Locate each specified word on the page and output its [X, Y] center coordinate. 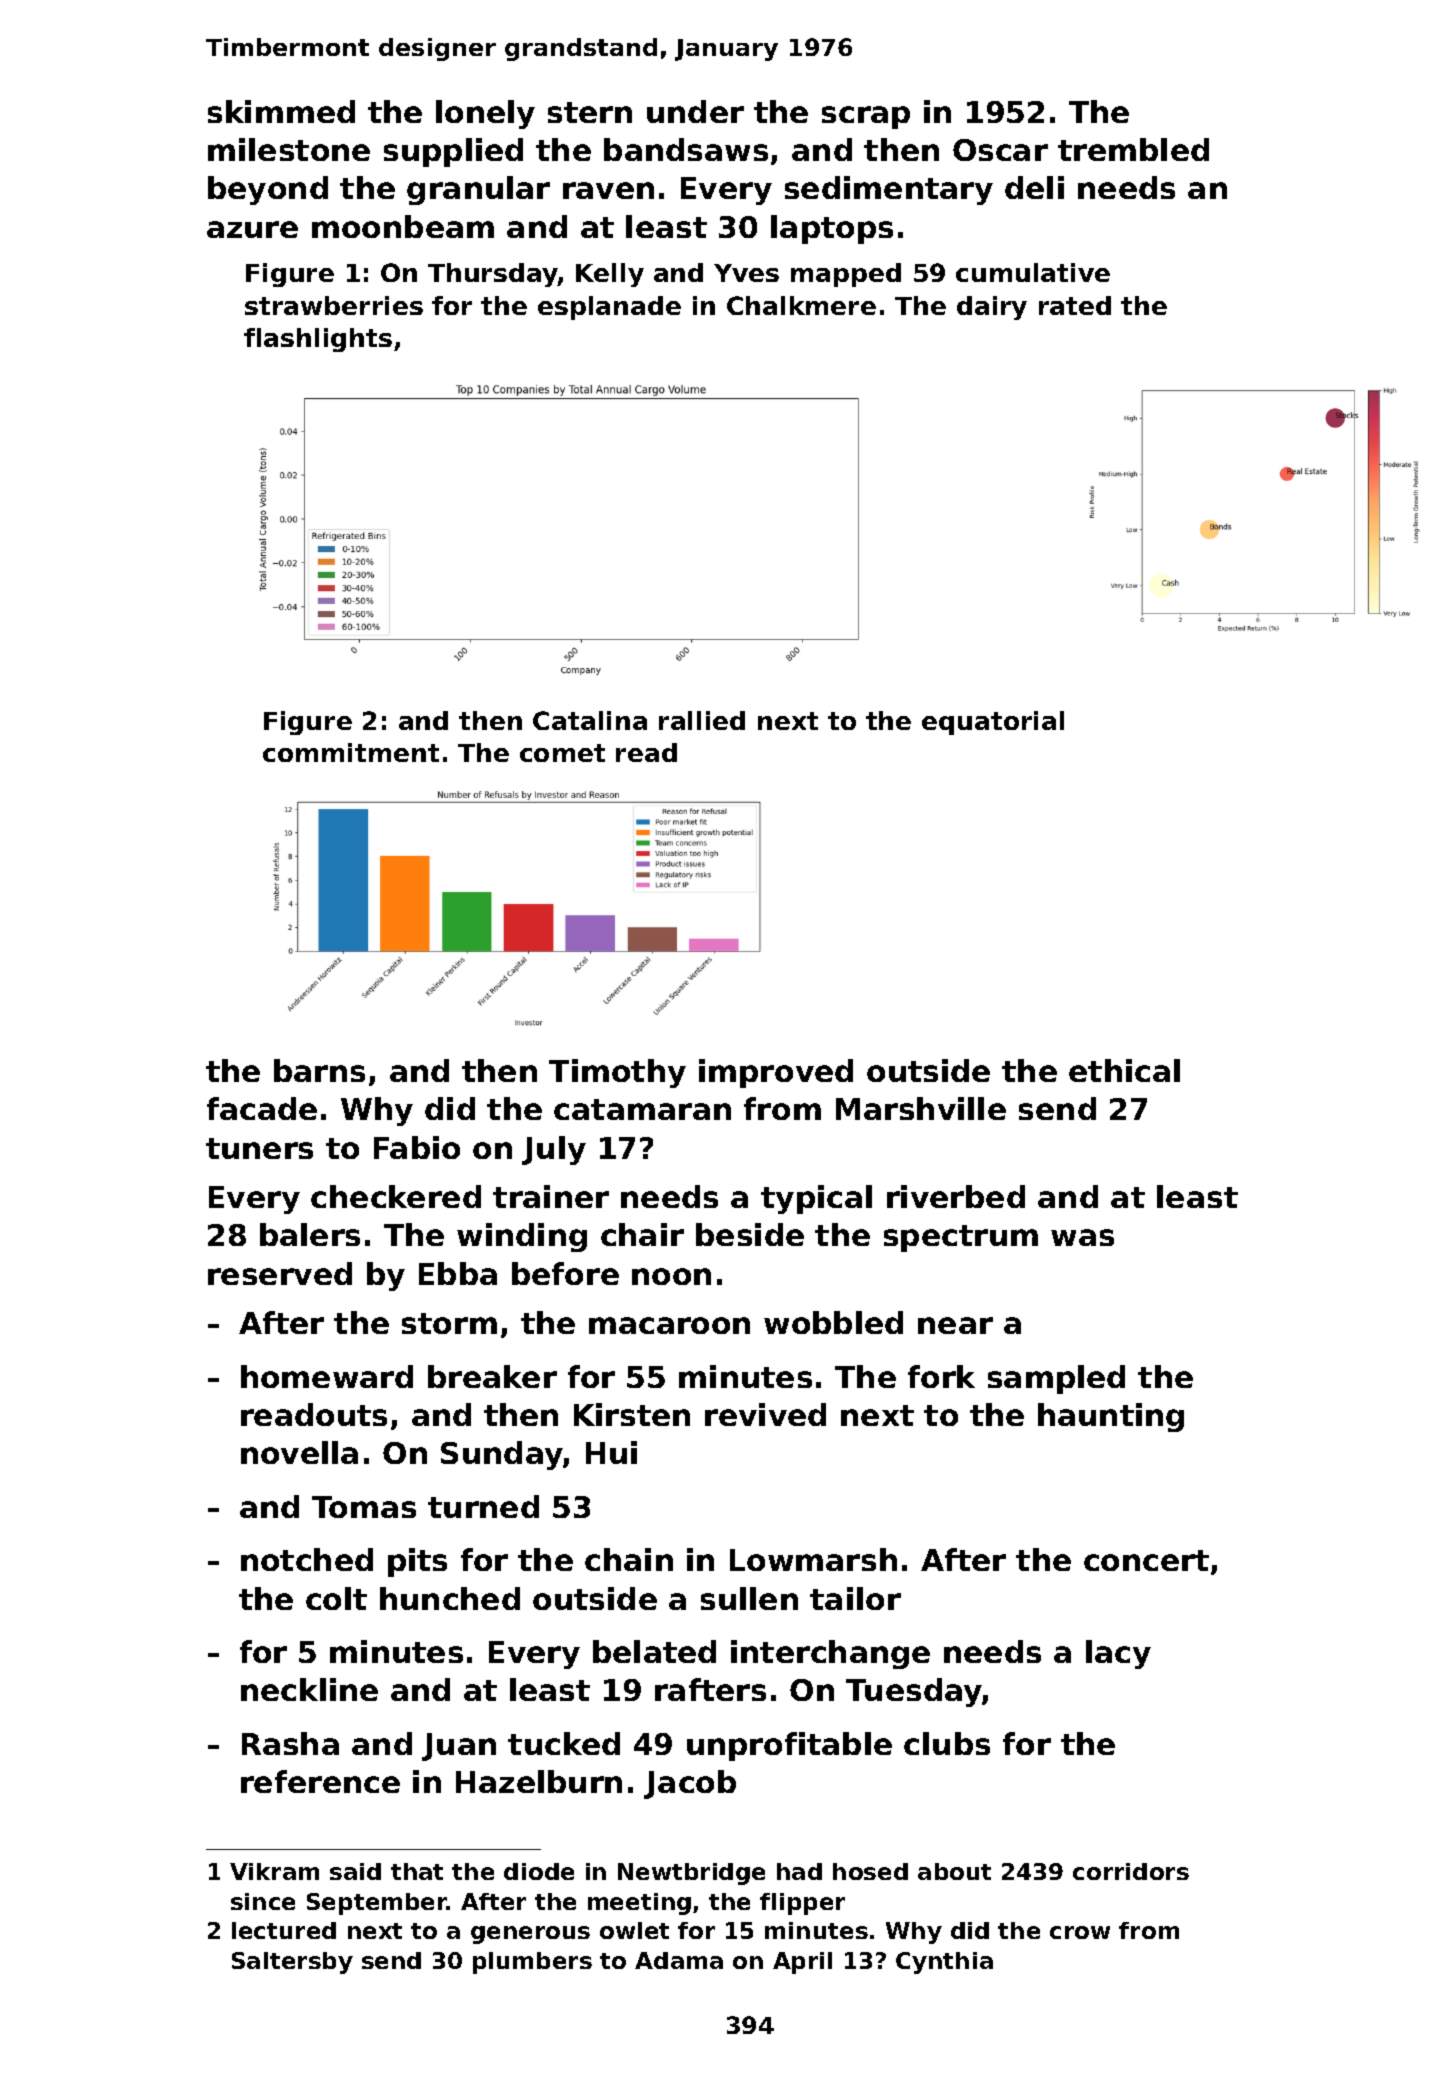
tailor [855, 1598]
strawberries [334, 305]
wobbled [833, 1322]
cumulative [1033, 272]
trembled [1133, 149]
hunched [450, 1598]
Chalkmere [801, 305]
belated [654, 1651]
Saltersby [292, 1963]
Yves [746, 273]
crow [1080, 1932]
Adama [679, 1960]
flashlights [318, 340]
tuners [259, 1148]
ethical [1124, 1070]
